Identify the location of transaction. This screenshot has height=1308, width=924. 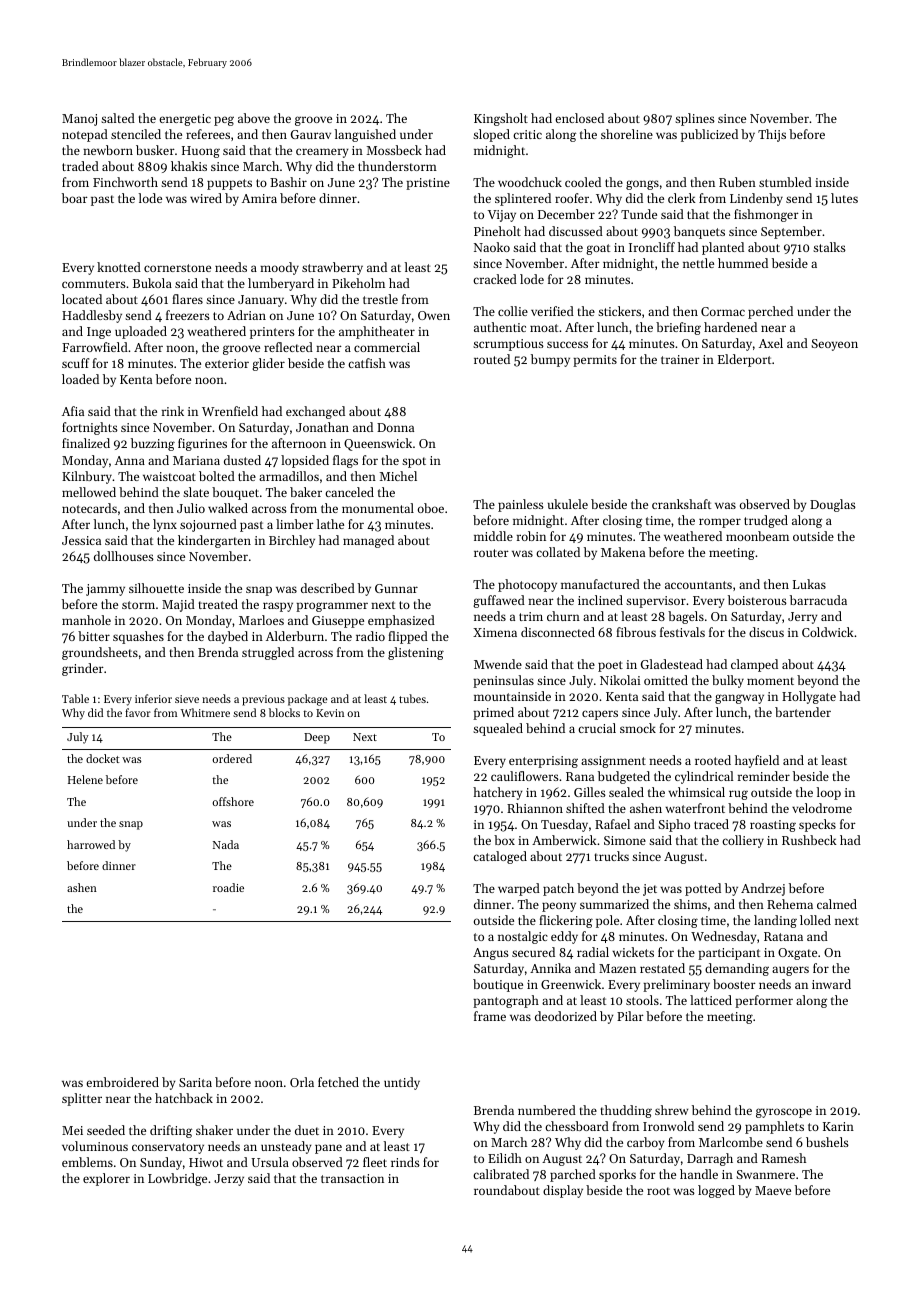
(352, 1178).
